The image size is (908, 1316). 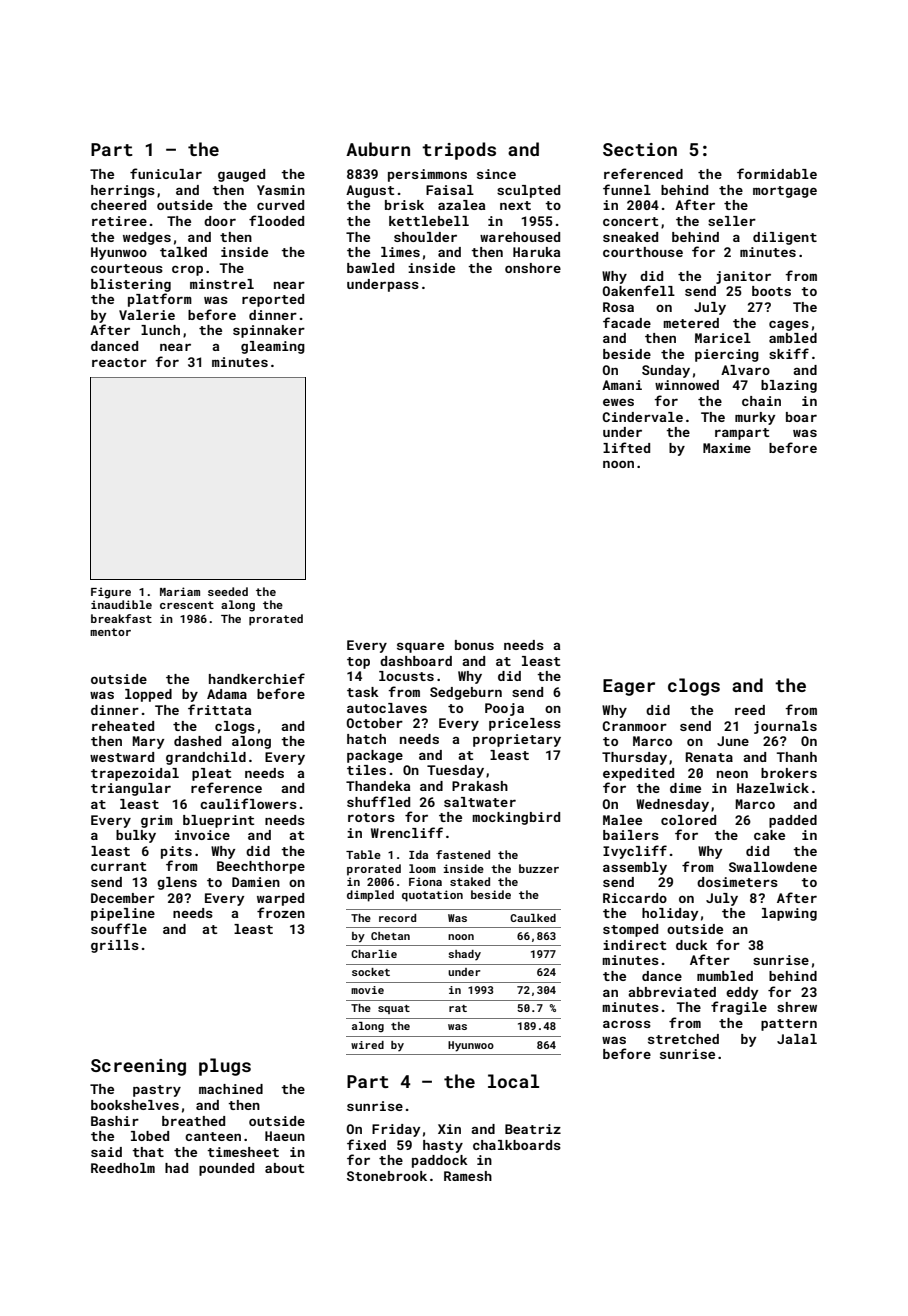 I want to click on blazing, so click(x=789, y=386).
